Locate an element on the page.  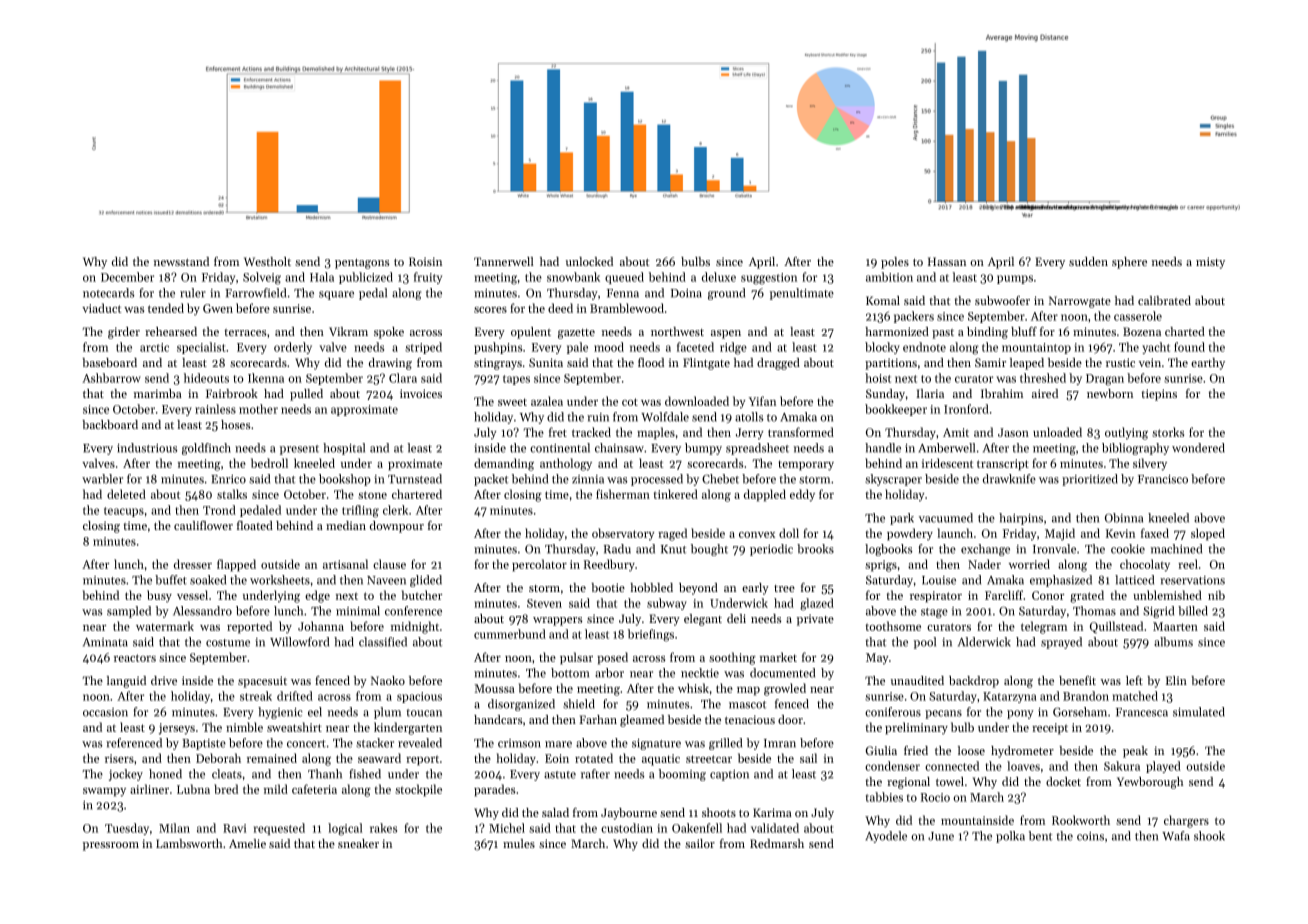
unloaded is located at coordinates (1057, 432).
